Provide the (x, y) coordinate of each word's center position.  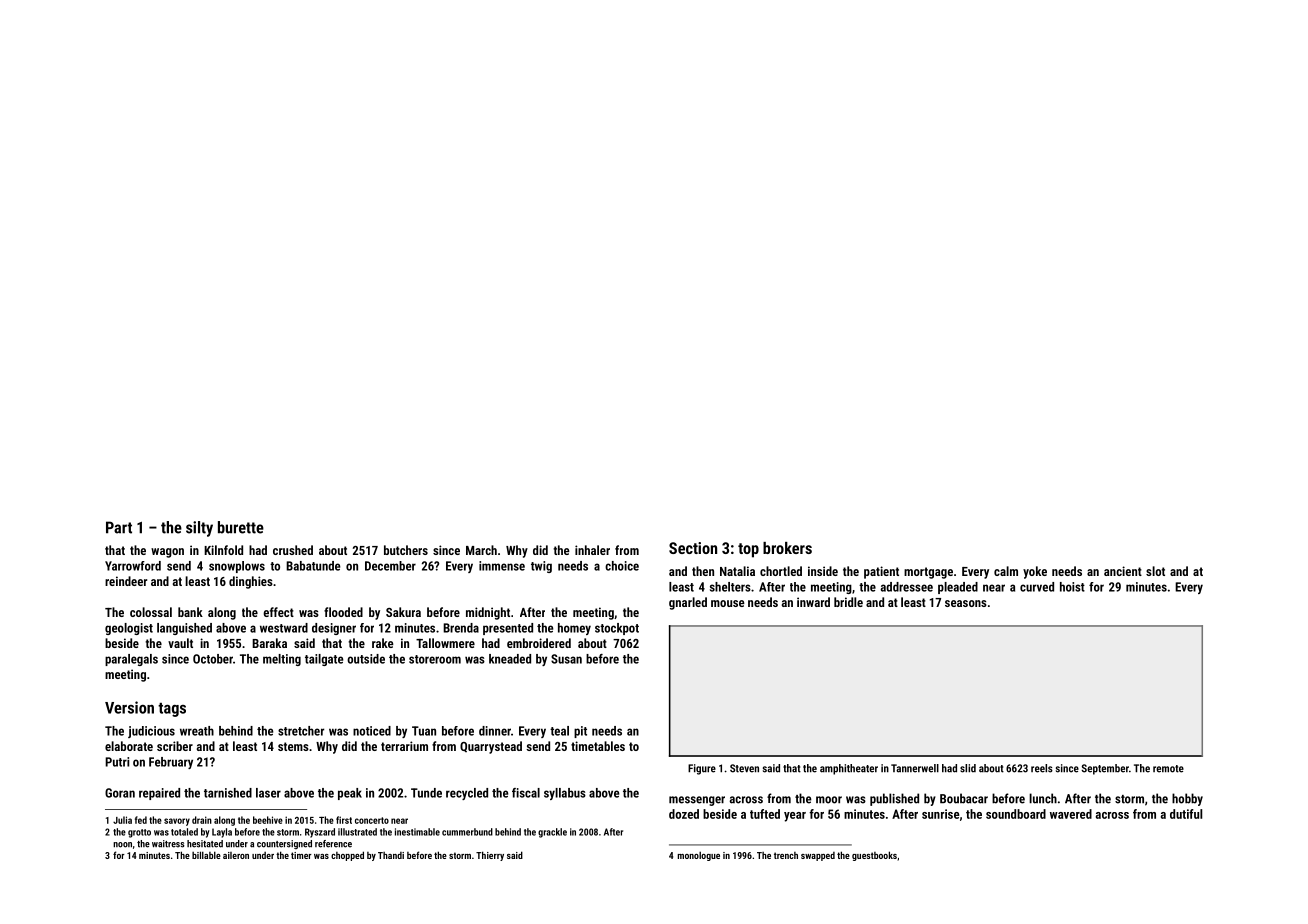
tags (172, 710)
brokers (787, 548)
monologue (698, 856)
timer (301, 855)
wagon (167, 553)
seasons (966, 603)
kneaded (510, 659)
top (748, 550)
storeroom (435, 659)
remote (1168, 769)
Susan (566, 659)
